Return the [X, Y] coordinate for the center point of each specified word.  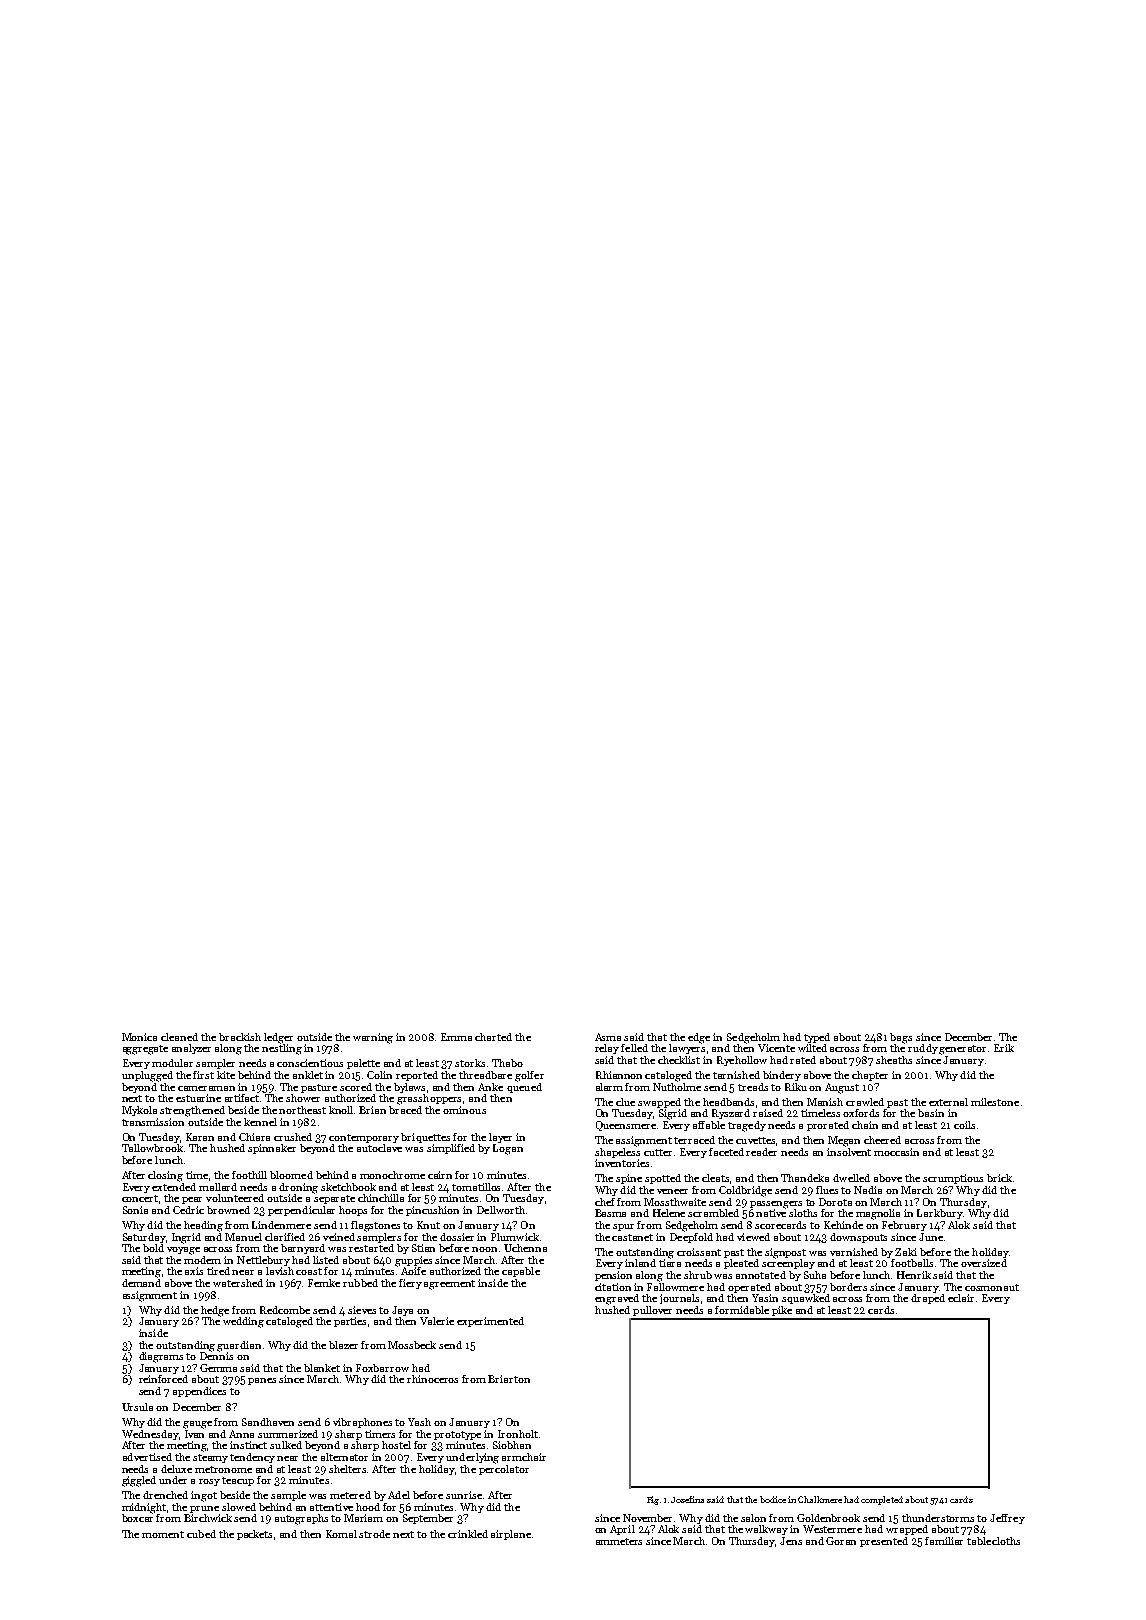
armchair [524, 1457]
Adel [399, 1495]
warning [373, 1038]
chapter [870, 1076]
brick [999, 1178]
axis [194, 1271]
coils [964, 1125]
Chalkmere [820, 1499]
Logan [508, 1149]
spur [623, 1227]
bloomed [291, 1175]
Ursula [137, 1407]
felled [634, 1048]
